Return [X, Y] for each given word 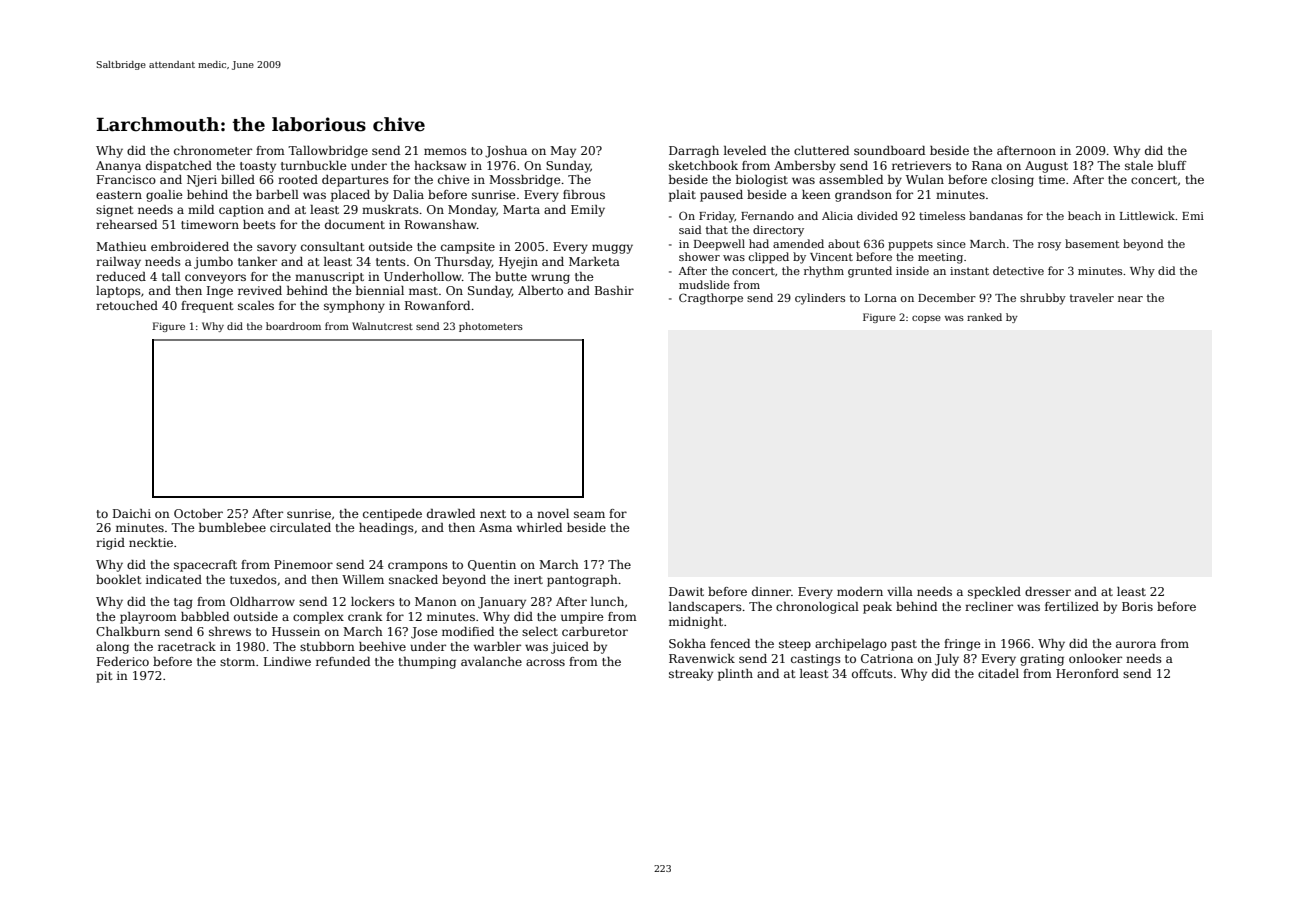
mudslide [704, 284]
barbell [277, 194]
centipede [392, 515]
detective [1018, 270]
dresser [1048, 591]
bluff [1172, 165]
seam [589, 514]
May [563, 152]
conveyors [215, 279]
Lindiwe [287, 661]
